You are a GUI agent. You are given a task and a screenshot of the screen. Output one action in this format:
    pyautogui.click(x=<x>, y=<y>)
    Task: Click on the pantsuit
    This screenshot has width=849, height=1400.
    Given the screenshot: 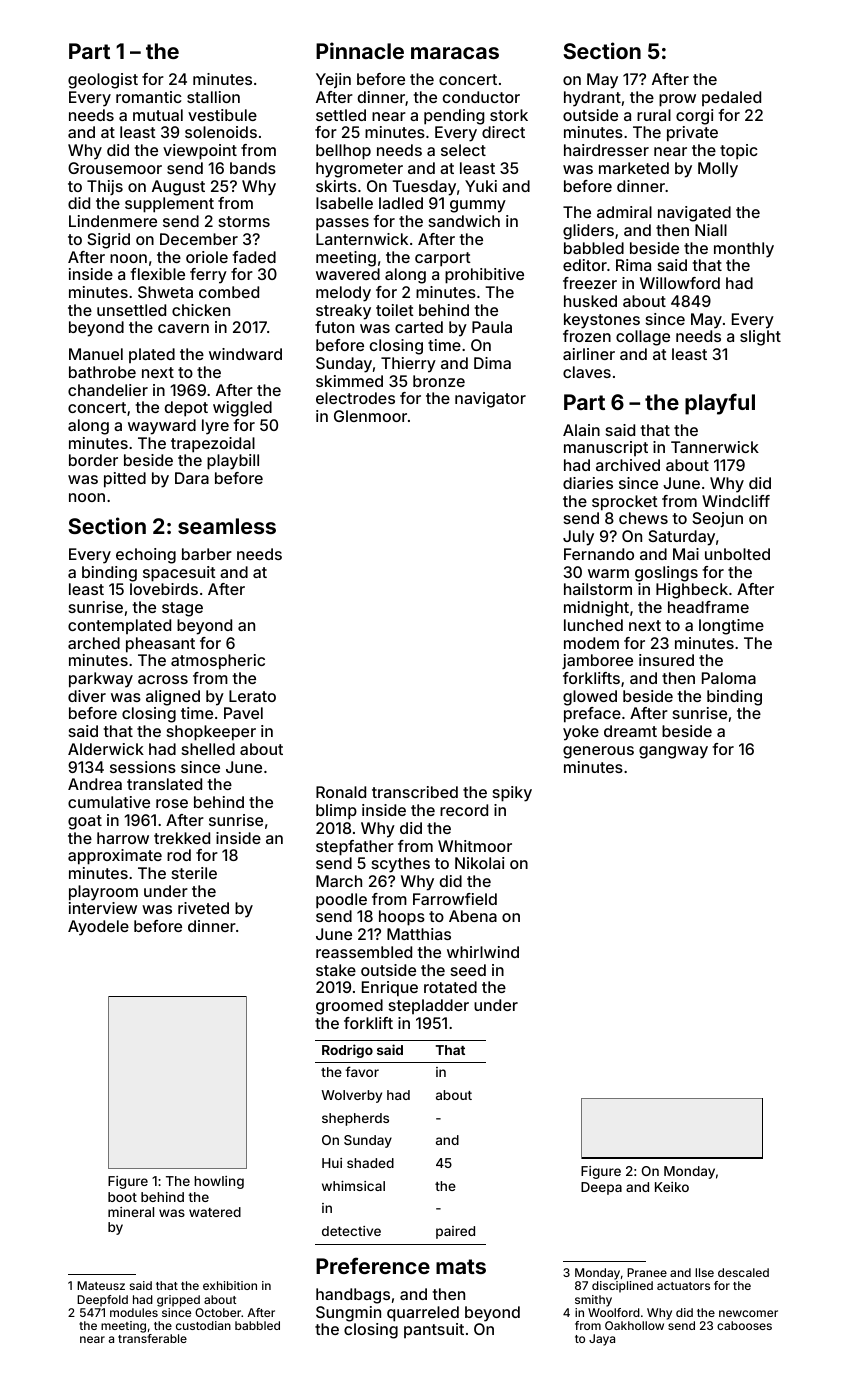 What is the action you would take?
    pyautogui.click(x=434, y=1330)
